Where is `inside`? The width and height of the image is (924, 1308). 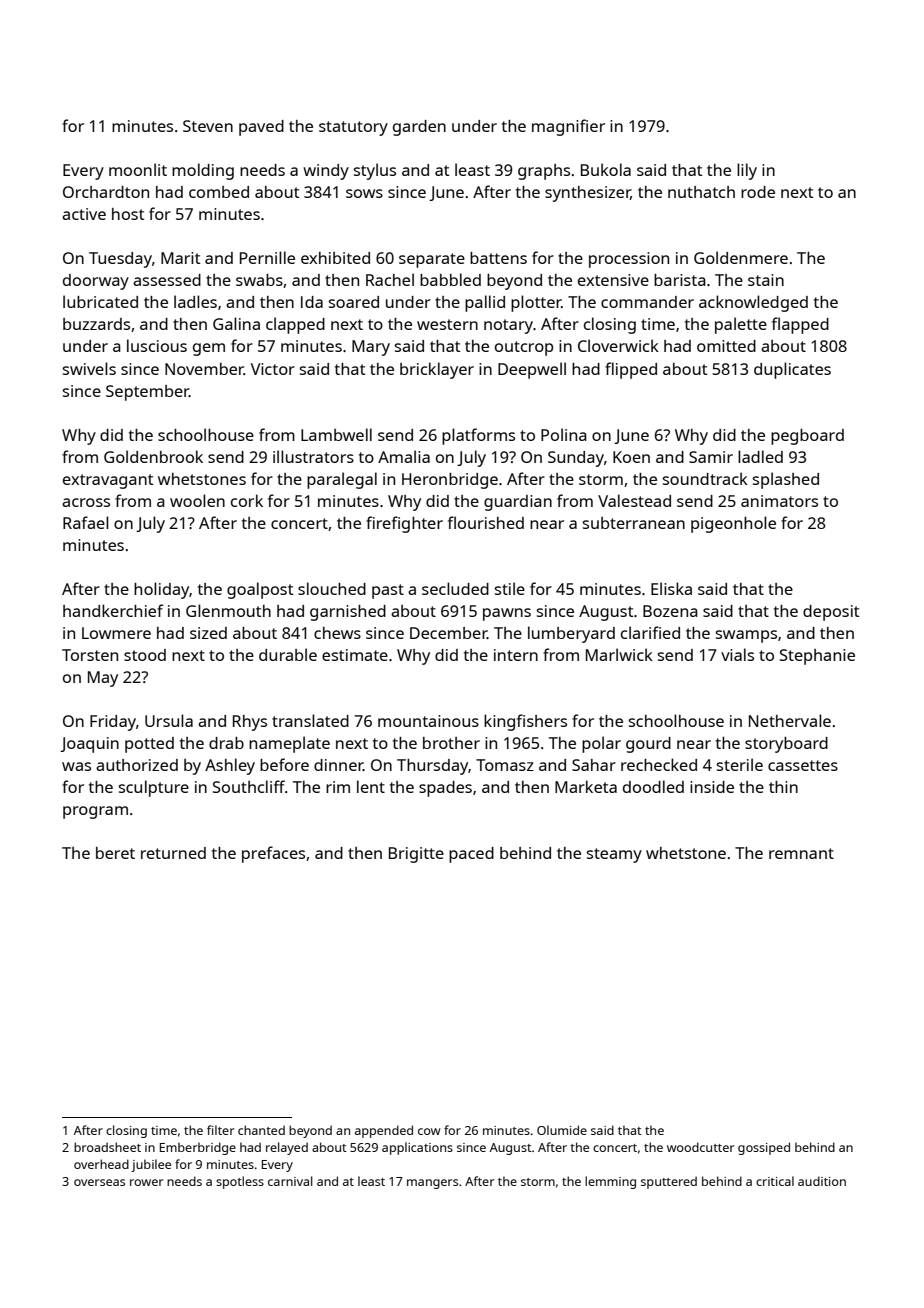 inside is located at coordinates (712, 787).
